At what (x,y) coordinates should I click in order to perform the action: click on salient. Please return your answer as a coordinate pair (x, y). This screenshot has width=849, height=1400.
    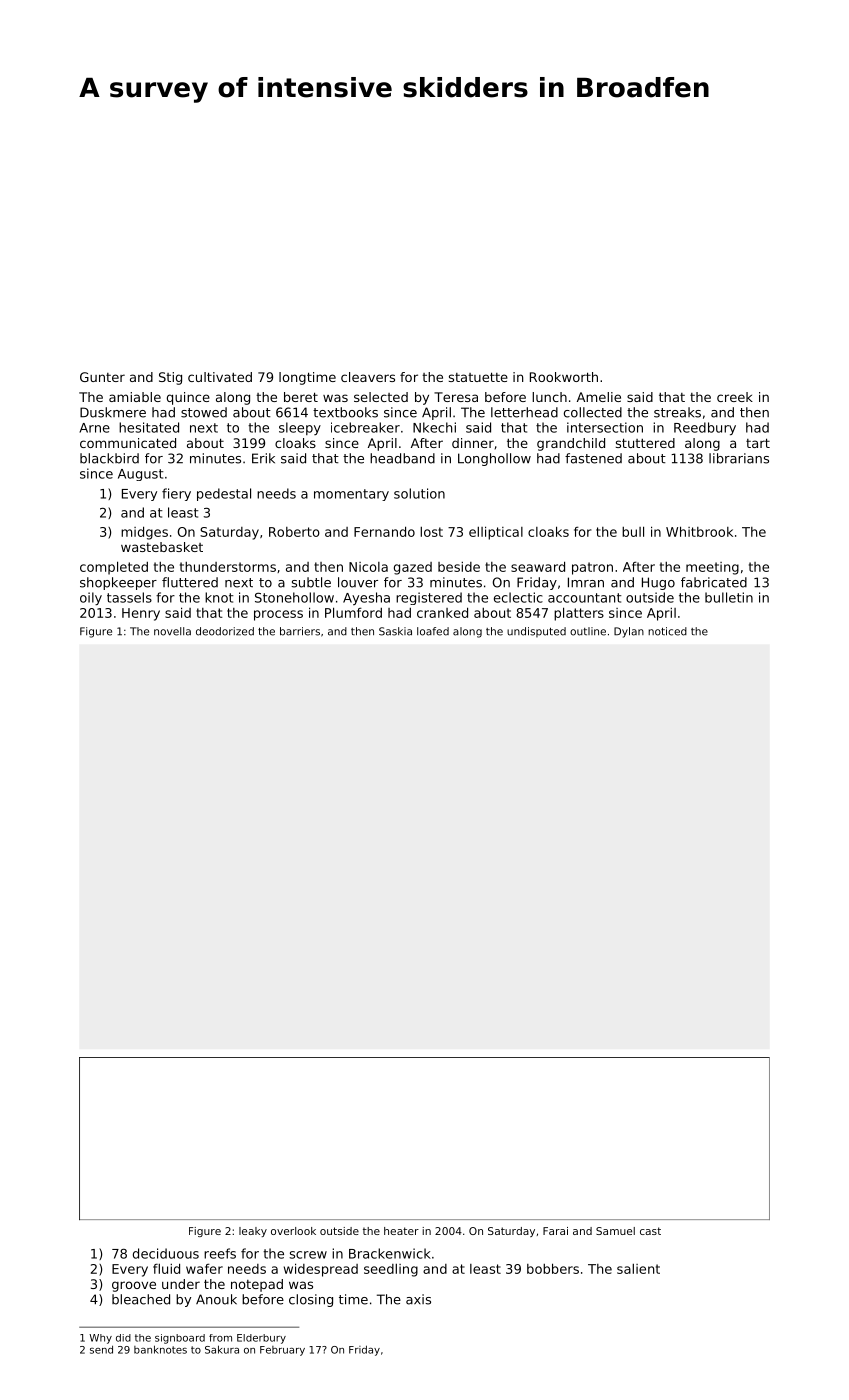
    Looking at the image, I should click on (638, 1269).
